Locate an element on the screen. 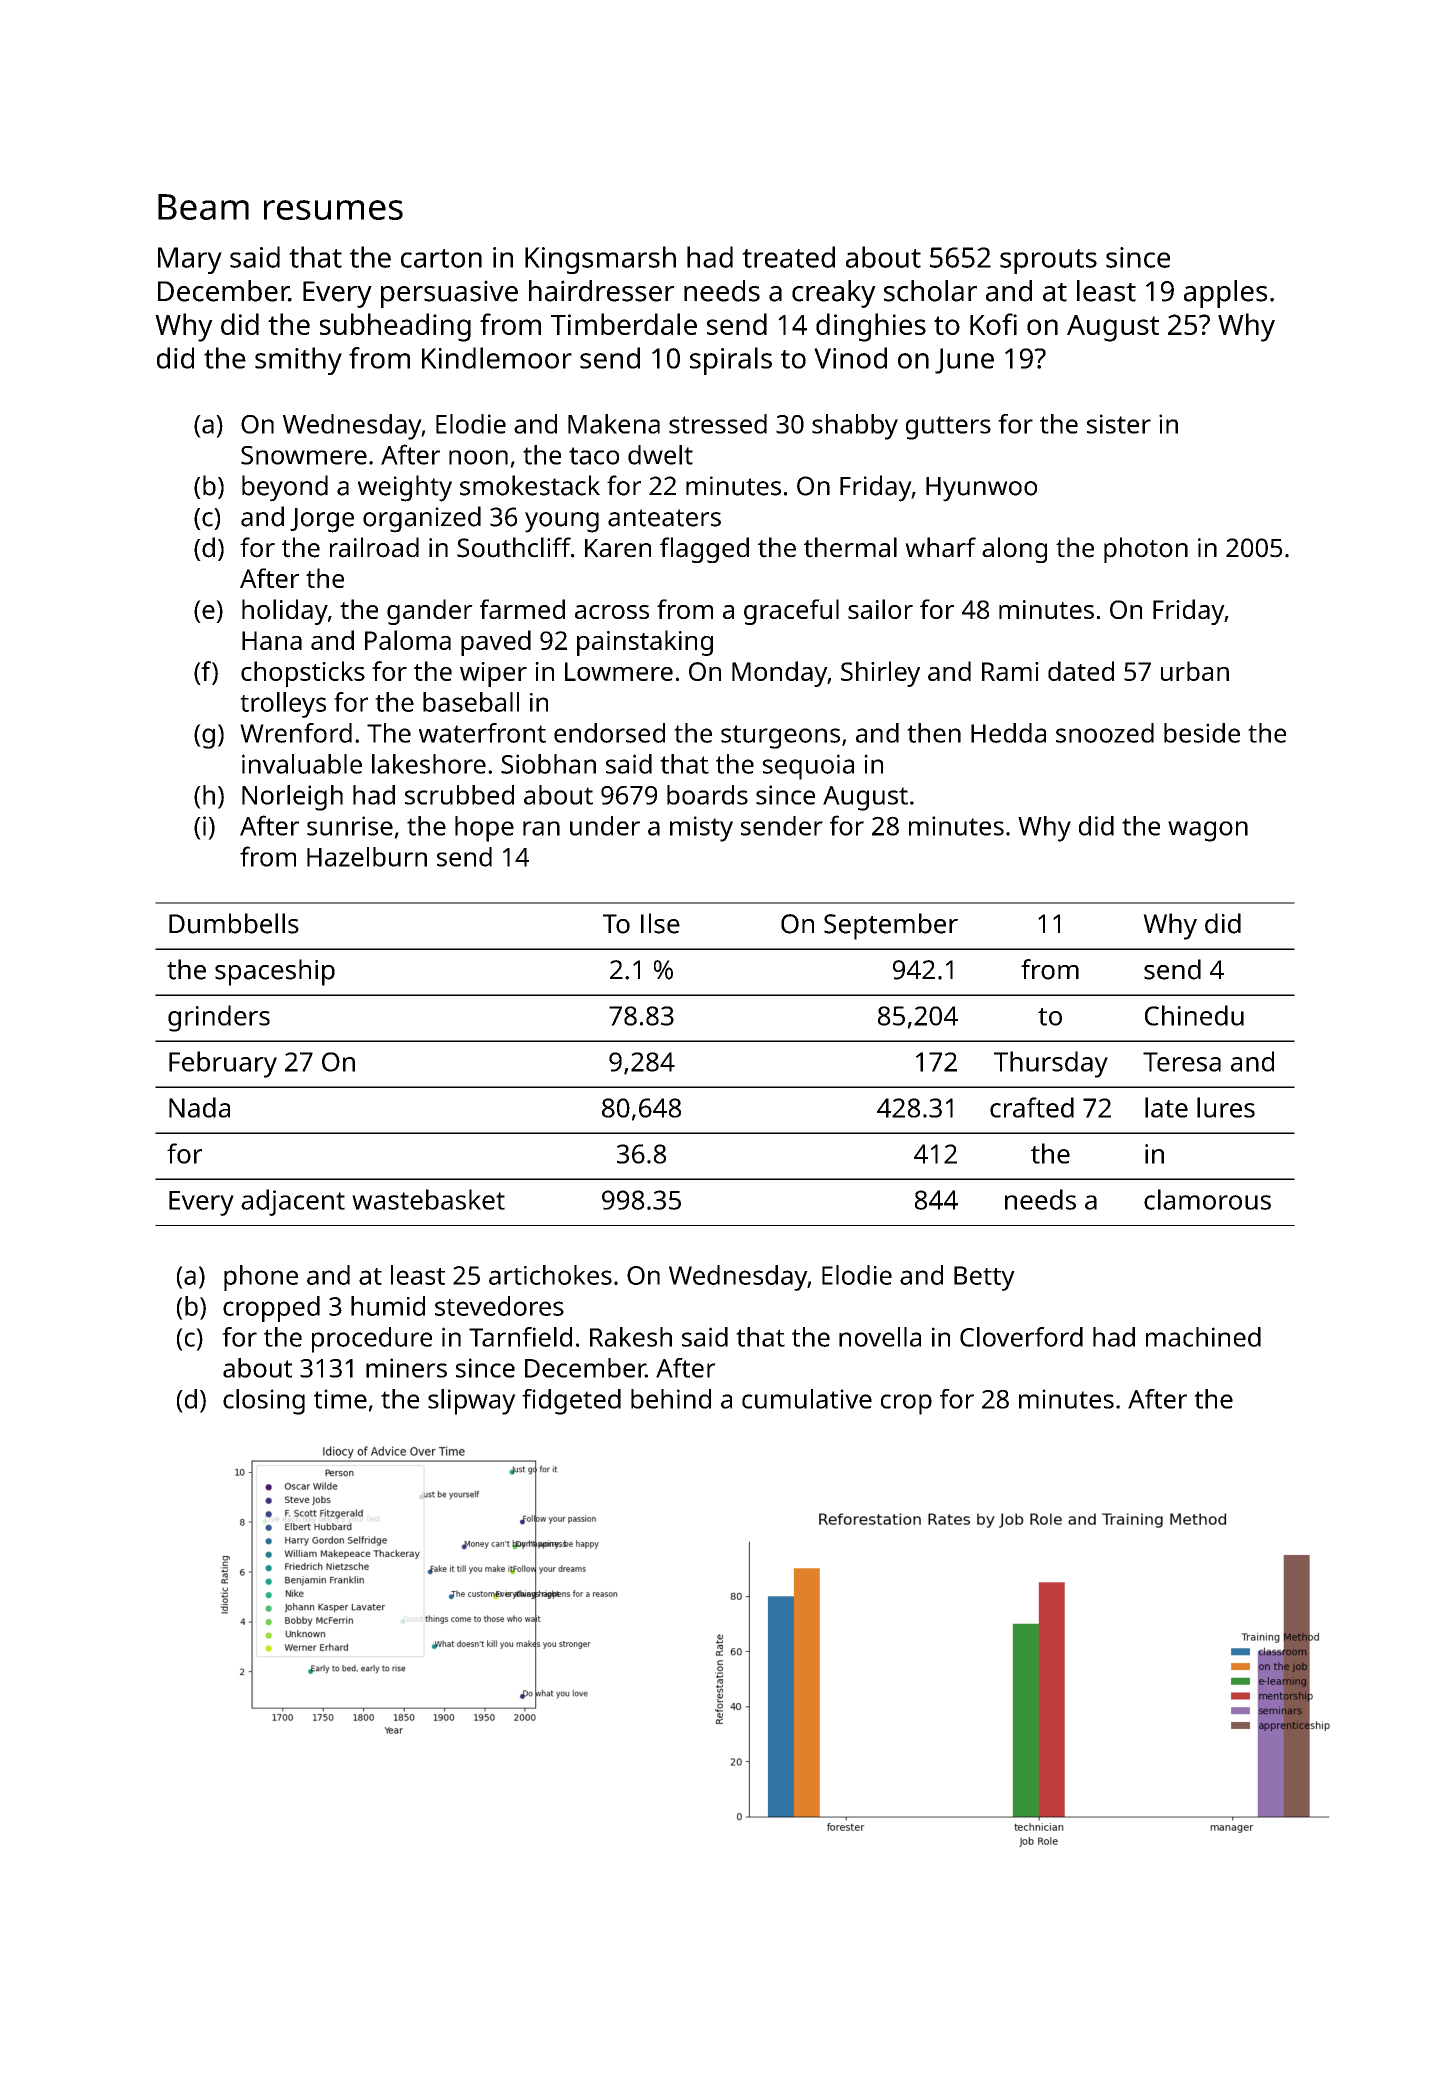  boards is located at coordinates (707, 795).
